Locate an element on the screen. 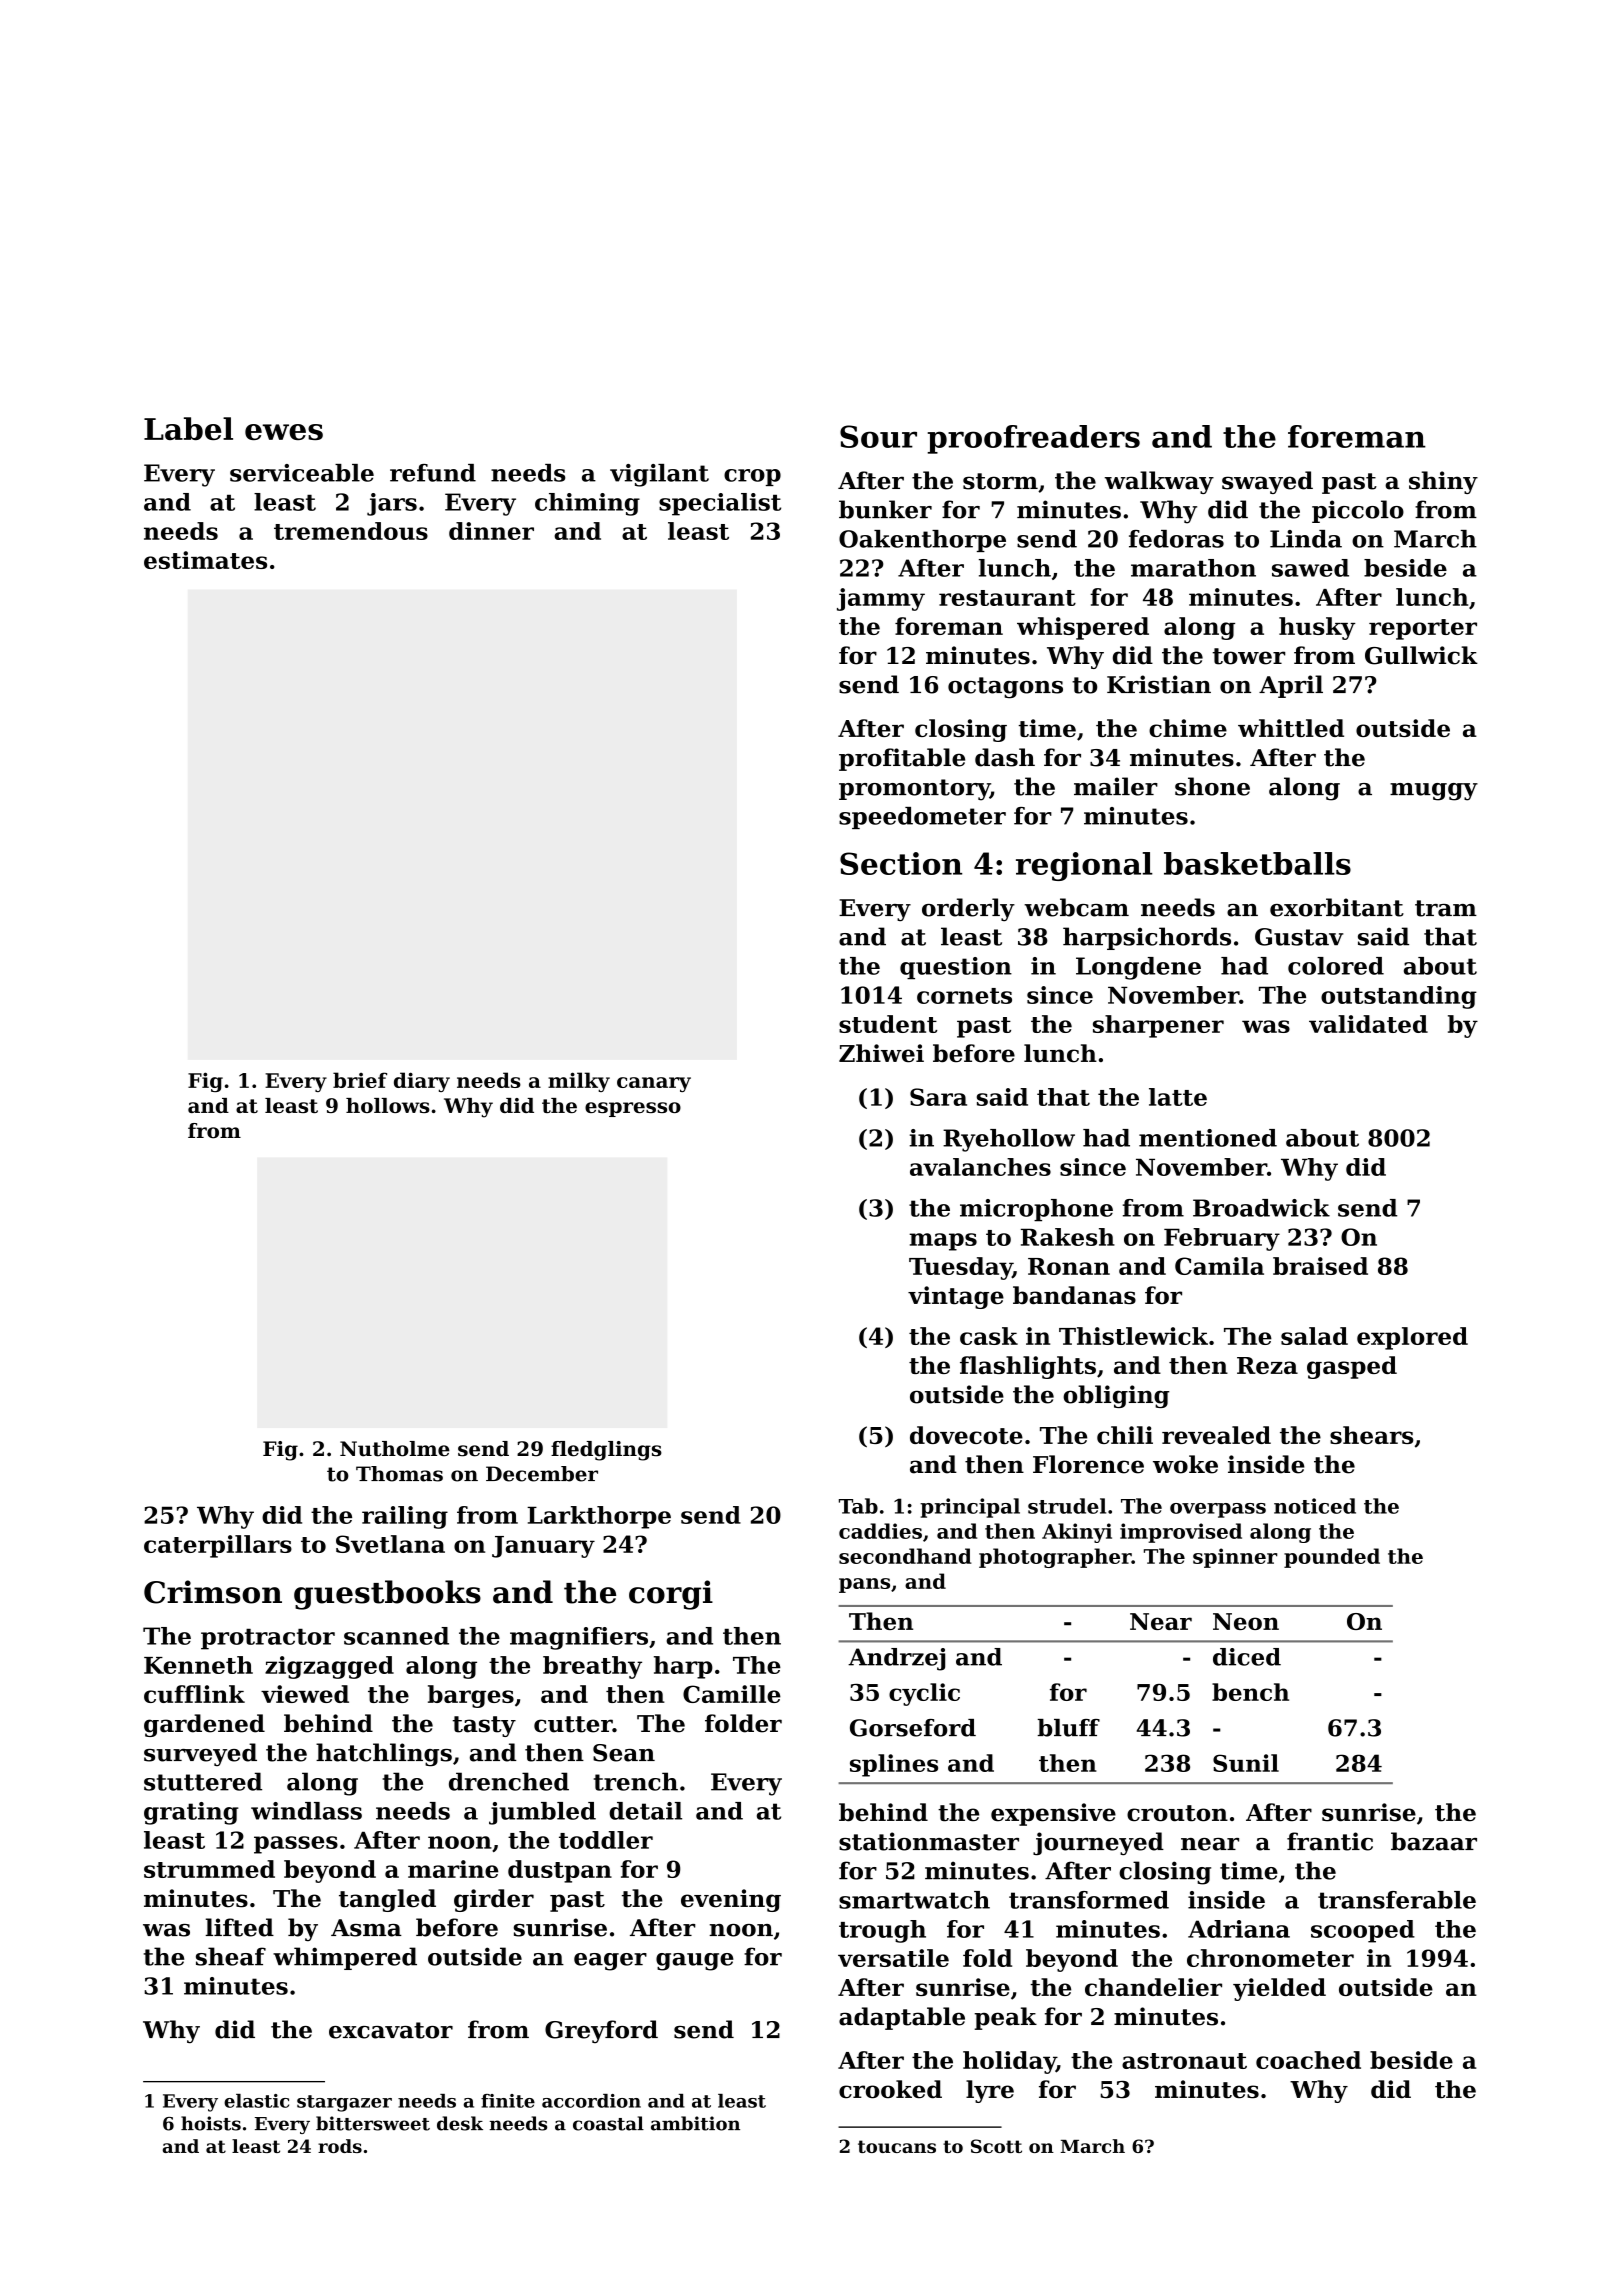  swayed is located at coordinates (1267, 482).
